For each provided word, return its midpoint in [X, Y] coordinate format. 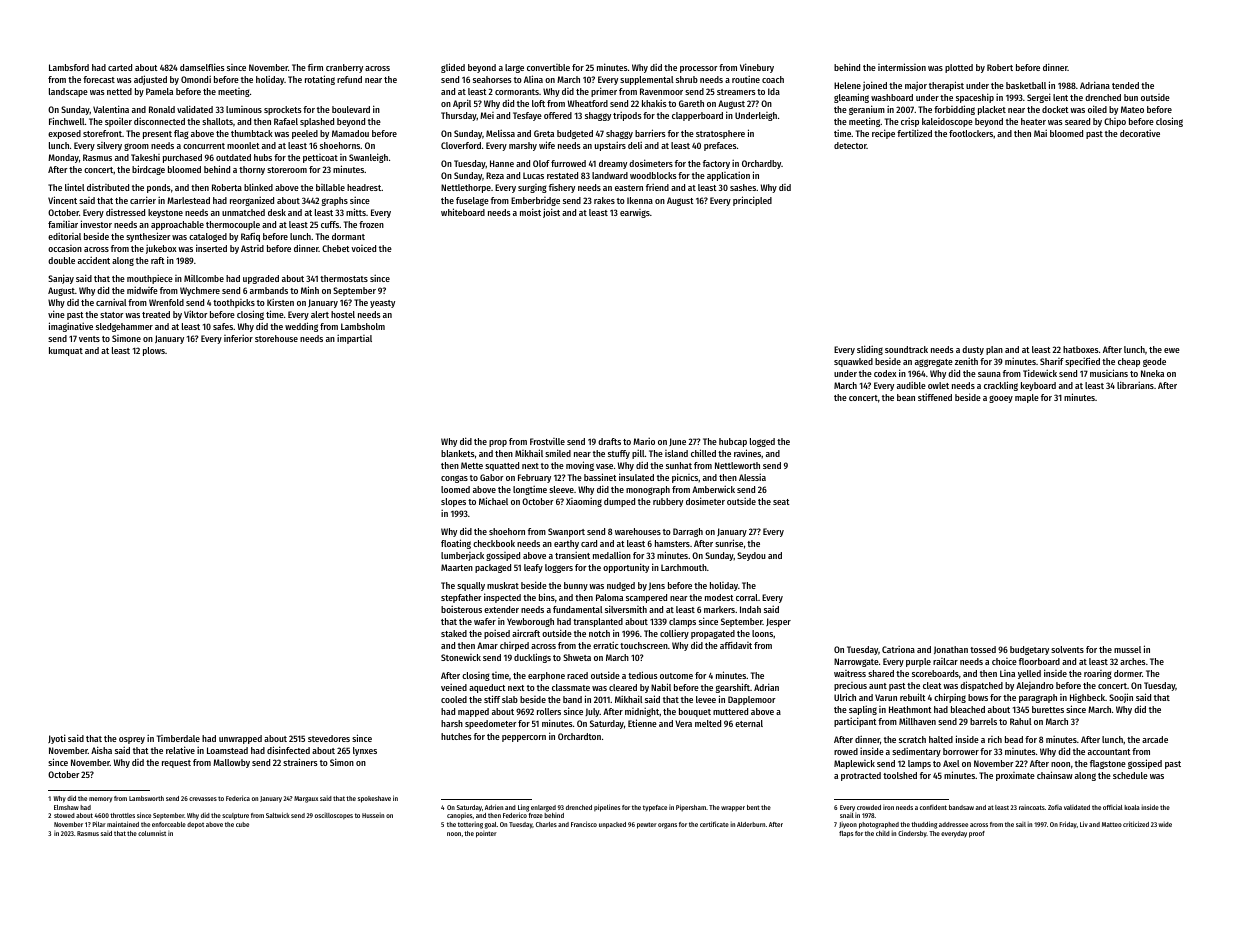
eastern [629, 188]
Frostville [547, 441]
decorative [1140, 133]
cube [242, 824]
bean [906, 397]
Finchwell [67, 121]
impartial [354, 339]
